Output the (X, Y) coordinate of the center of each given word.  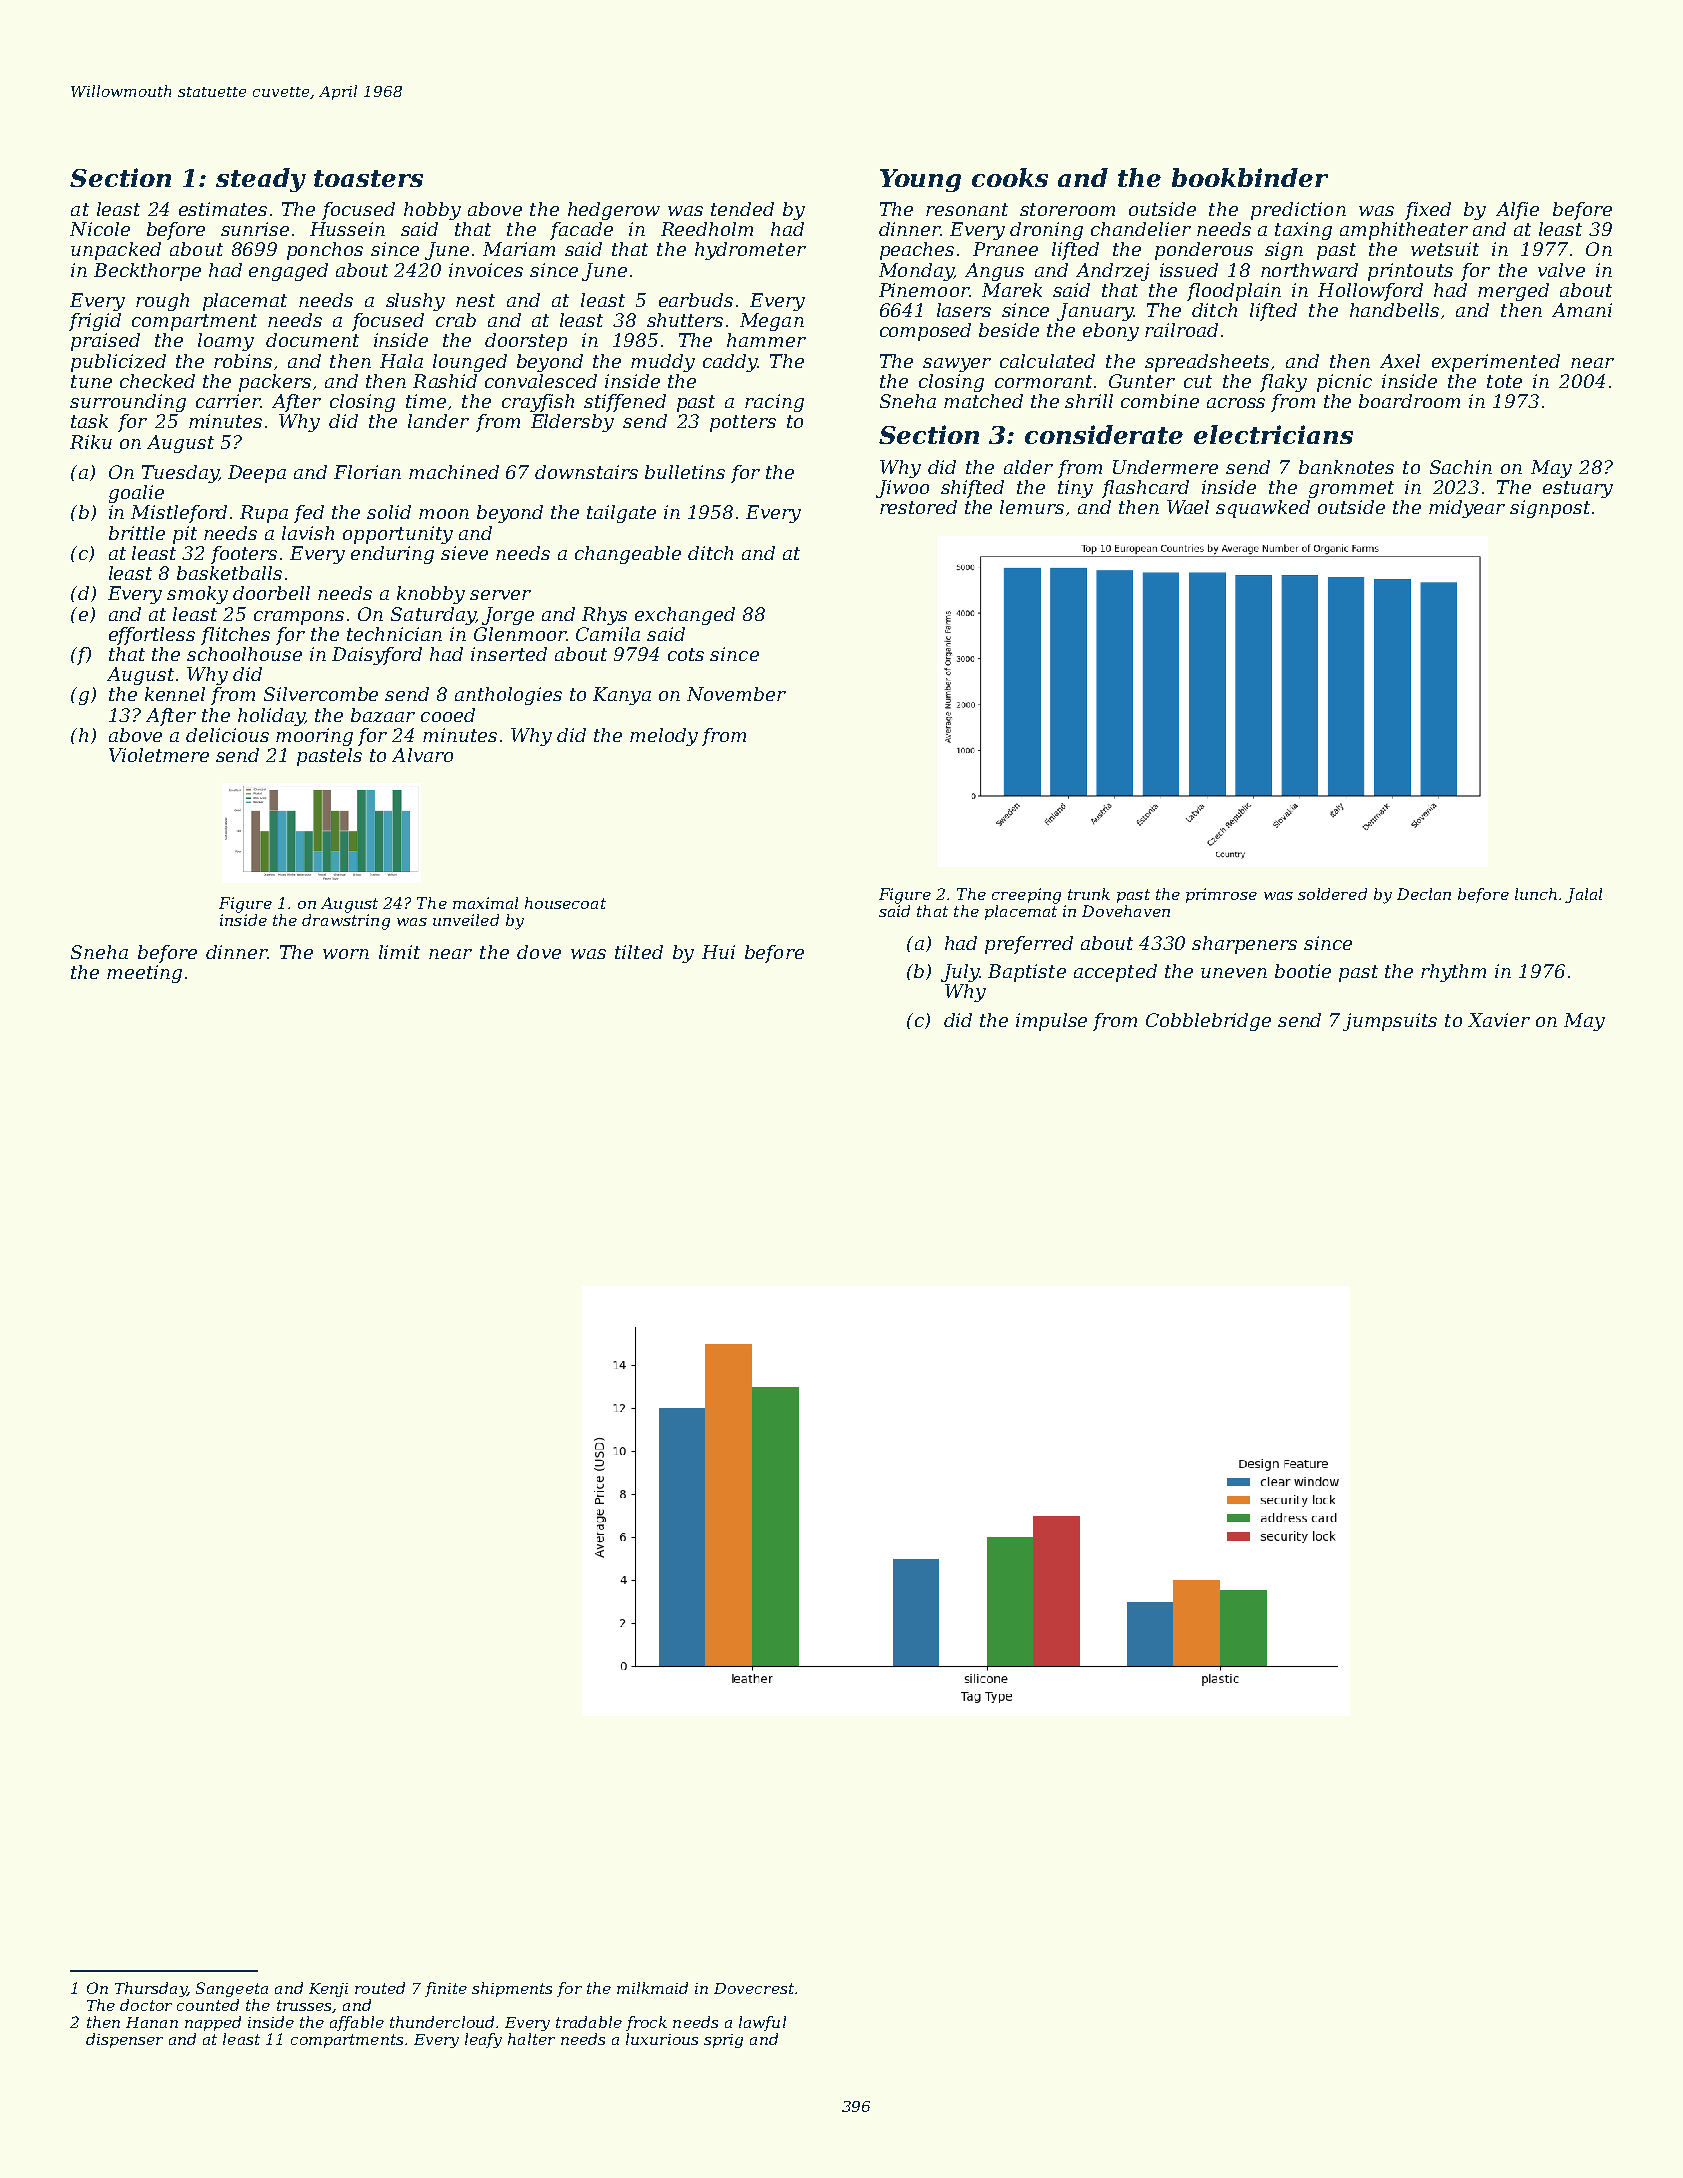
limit (399, 952)
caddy (730, 363)
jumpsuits (1390, 1022)
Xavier (1499, 1020)
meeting (144, 974)
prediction (1298, 211)
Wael (1188, 507)
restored (918, 507)
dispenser (124, 2040)
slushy (415, 302)
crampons (299, 618)
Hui (718, 952)
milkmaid (652, 1988)
